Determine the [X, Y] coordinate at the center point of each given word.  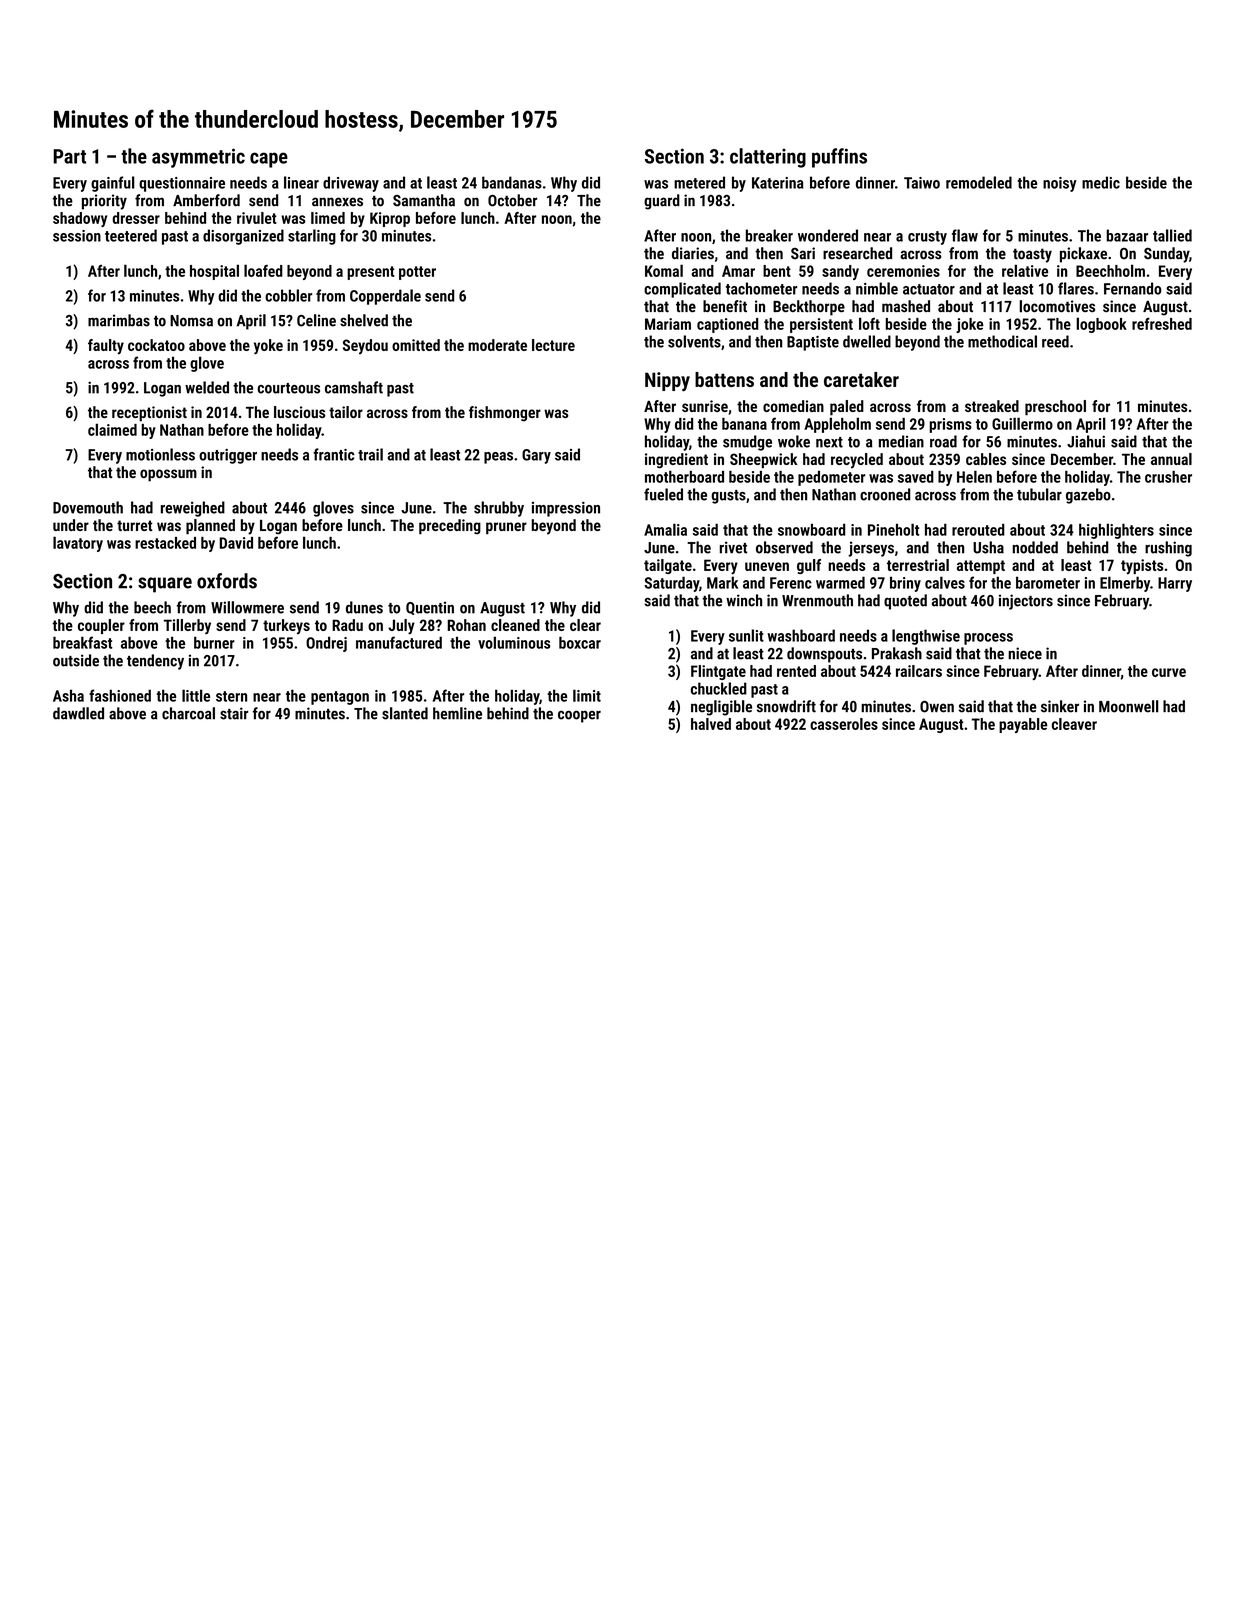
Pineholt [893, 529]
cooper [579, 717]
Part [69, 156]
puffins [839, 158]
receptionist [149, 414]
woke [794, 441]
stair [234, 713]
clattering [768, 158]
